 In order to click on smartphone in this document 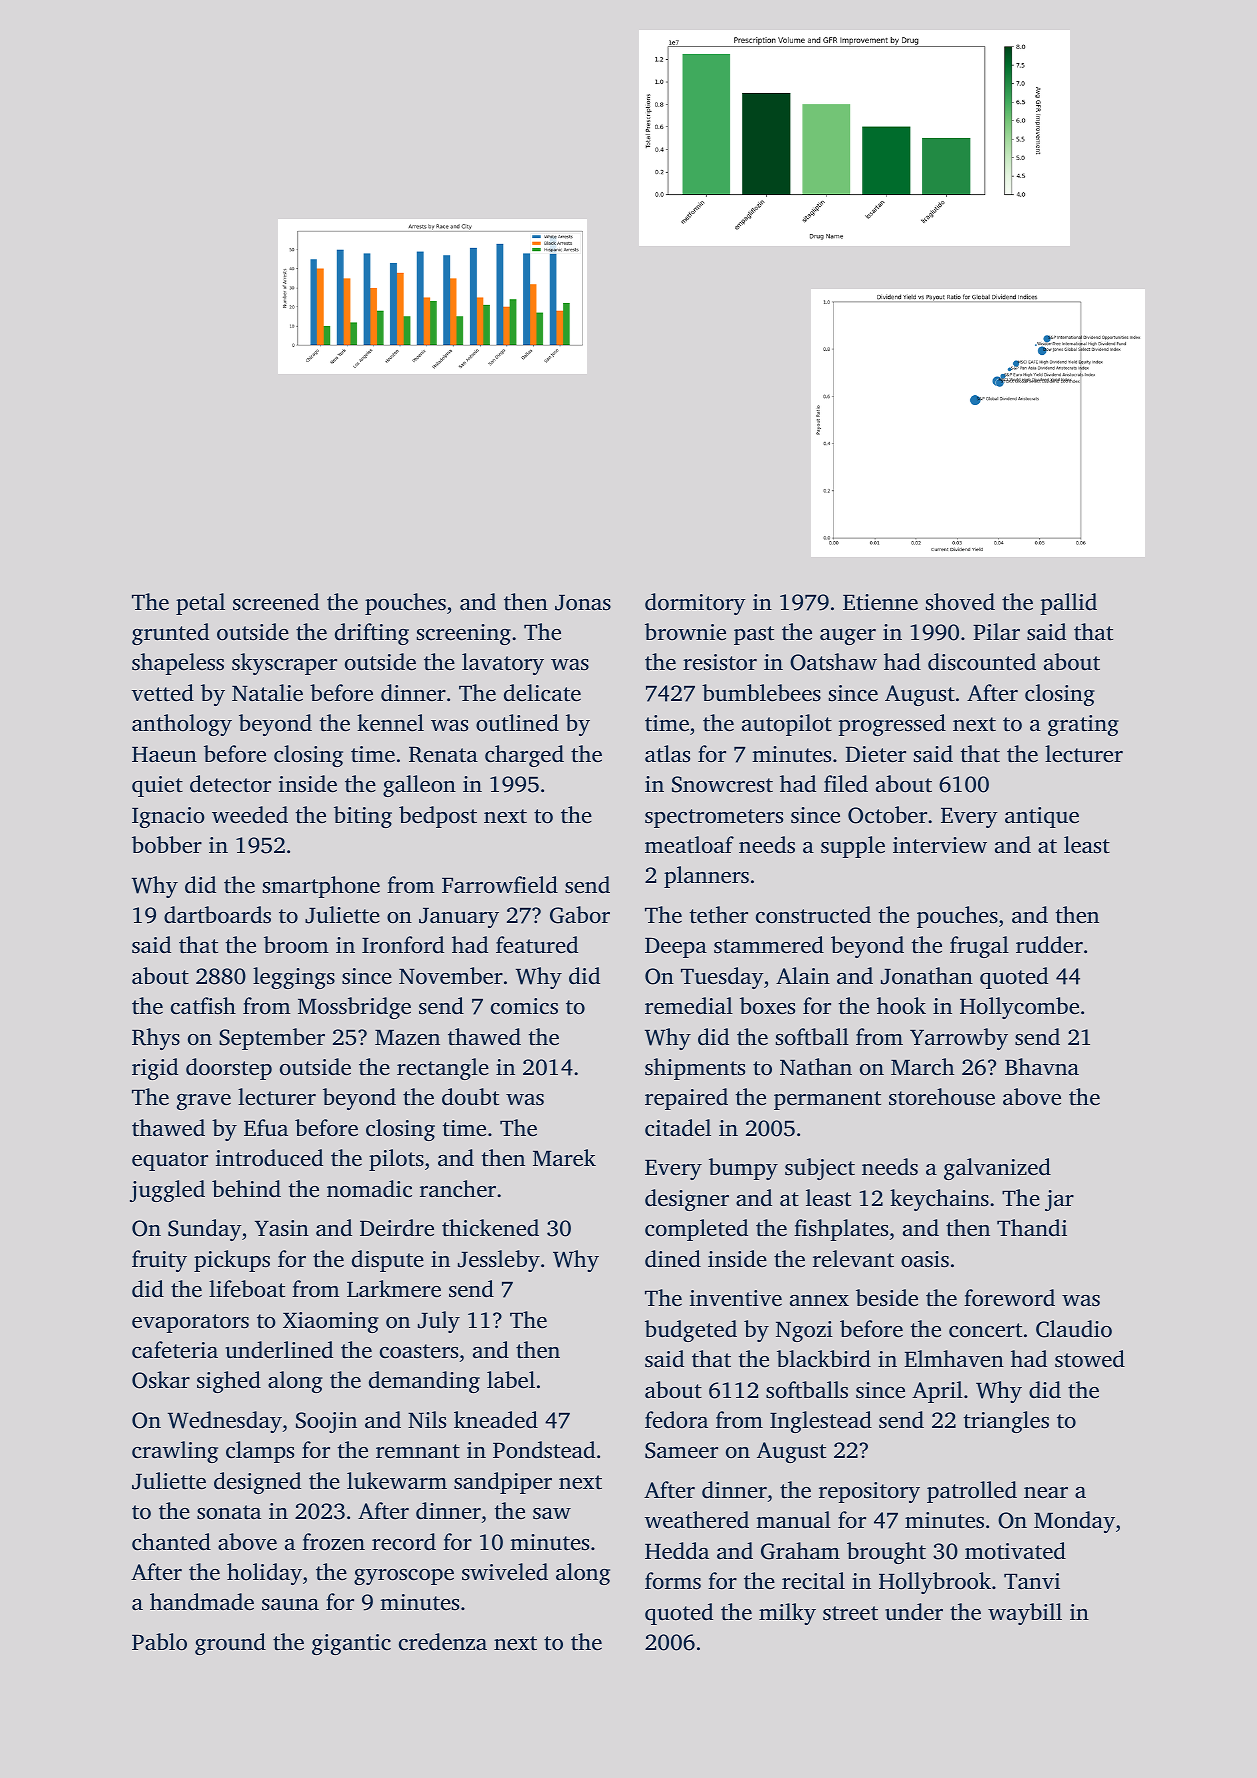, I will do `click(321, 887)`.
